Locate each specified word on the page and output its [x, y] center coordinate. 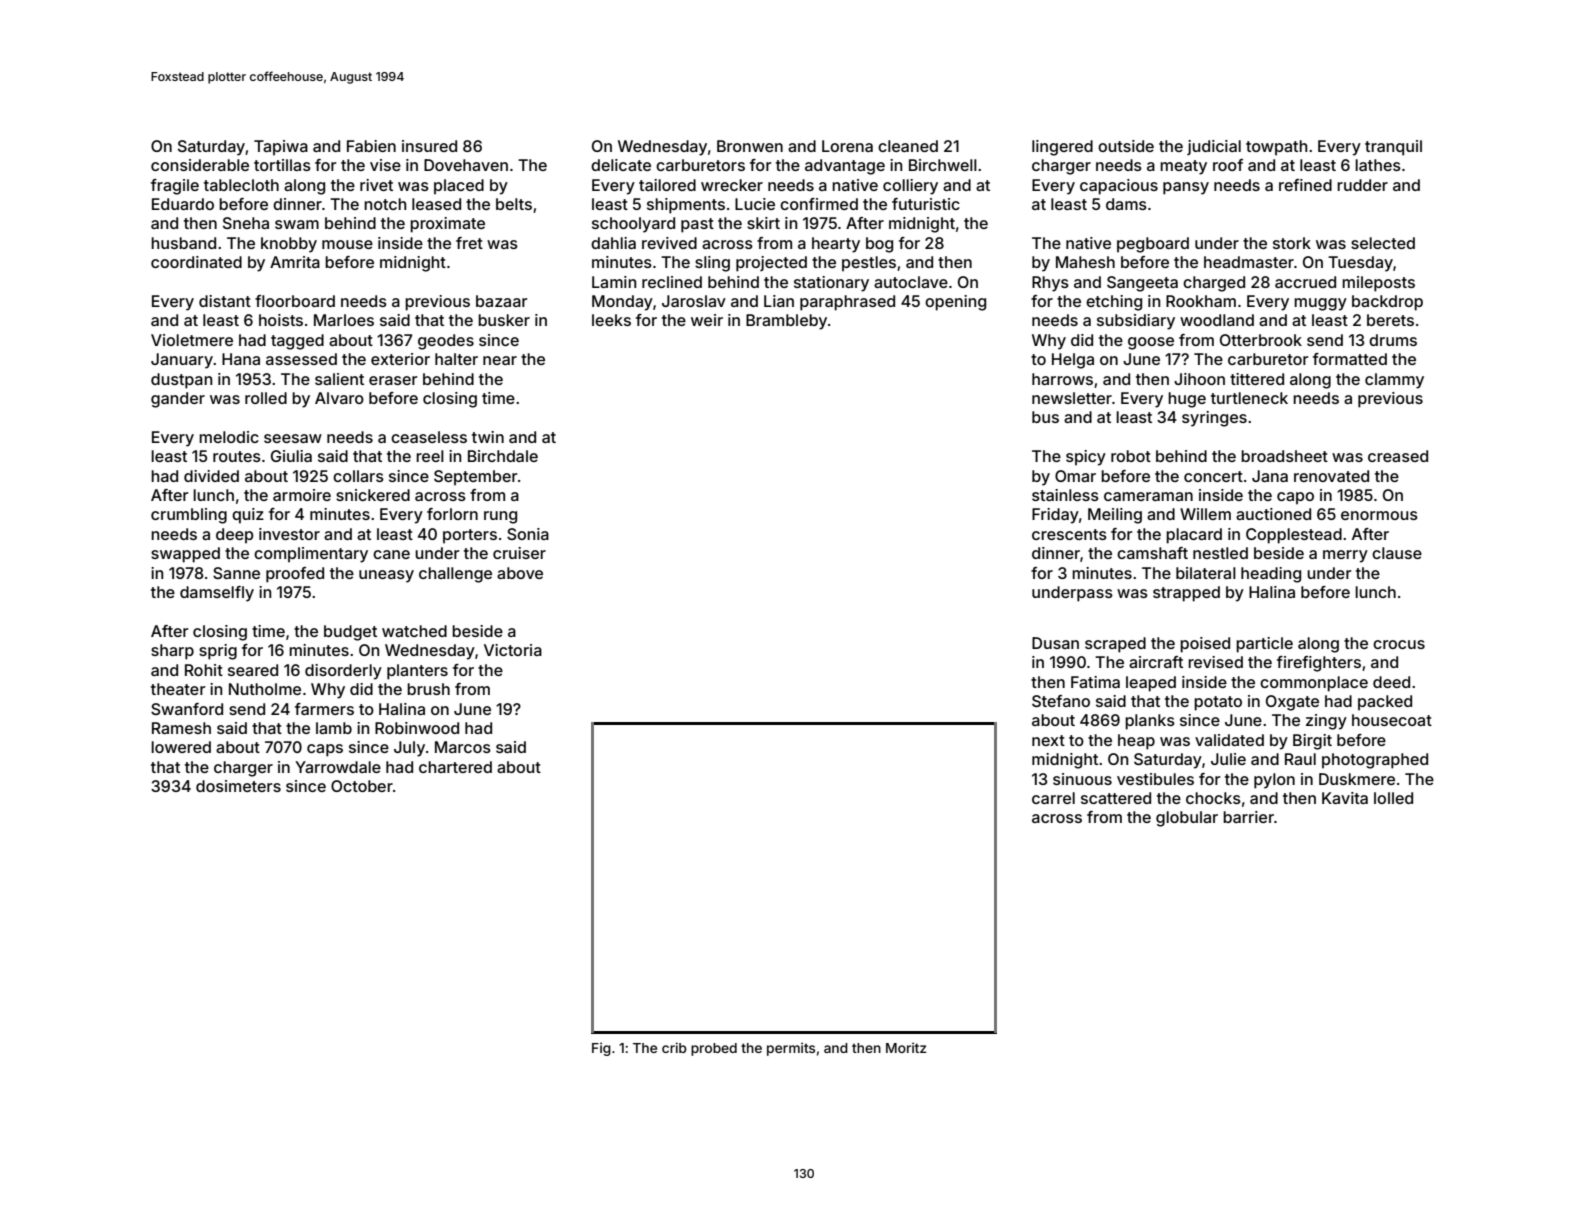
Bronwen [750, 146]
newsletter [1072, 398]
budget [350, 633]
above [520, 573]
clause [1397, 553]
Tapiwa [281, 148]
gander [178, 400]
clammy [1394, 381]
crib [674, 1047]
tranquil [1393, 148]
